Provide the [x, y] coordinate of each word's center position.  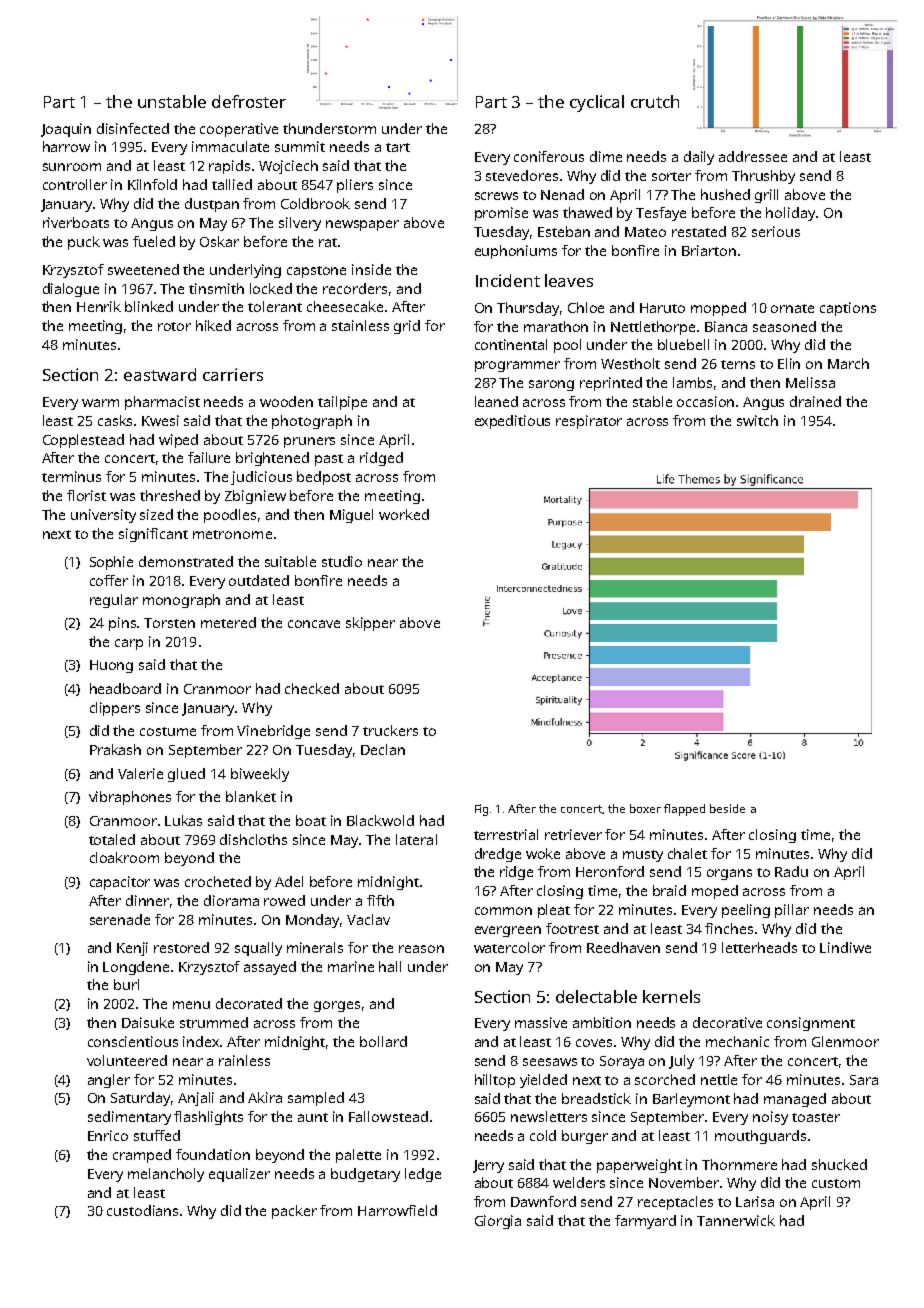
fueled [154, 241]
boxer [645, 808]
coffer [109, 580]
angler [109, 1081]
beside [727, 808]
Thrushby [763, 177]
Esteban [564, 231]
